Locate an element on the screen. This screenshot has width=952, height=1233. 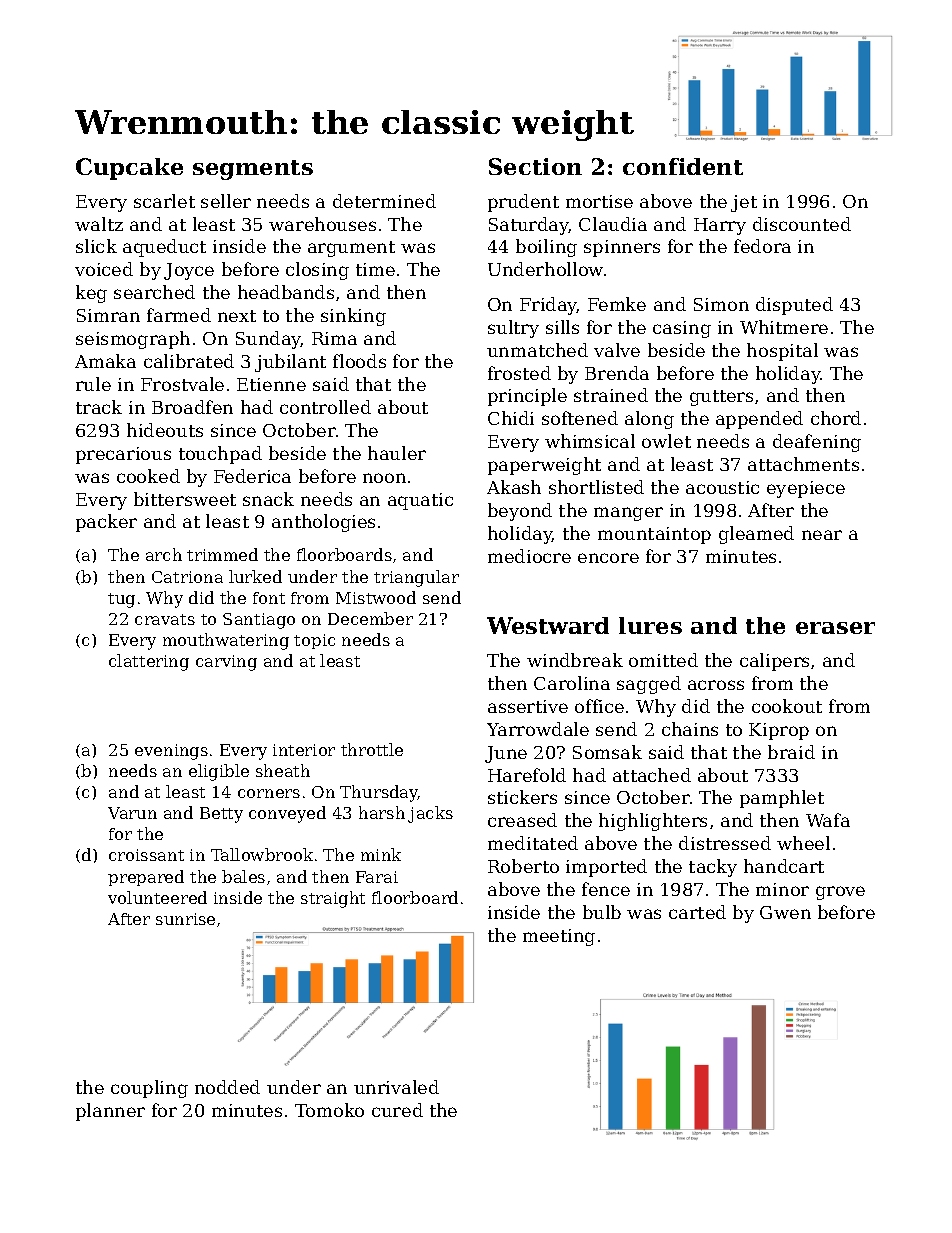
chains is located at coordinates (690, 729).
